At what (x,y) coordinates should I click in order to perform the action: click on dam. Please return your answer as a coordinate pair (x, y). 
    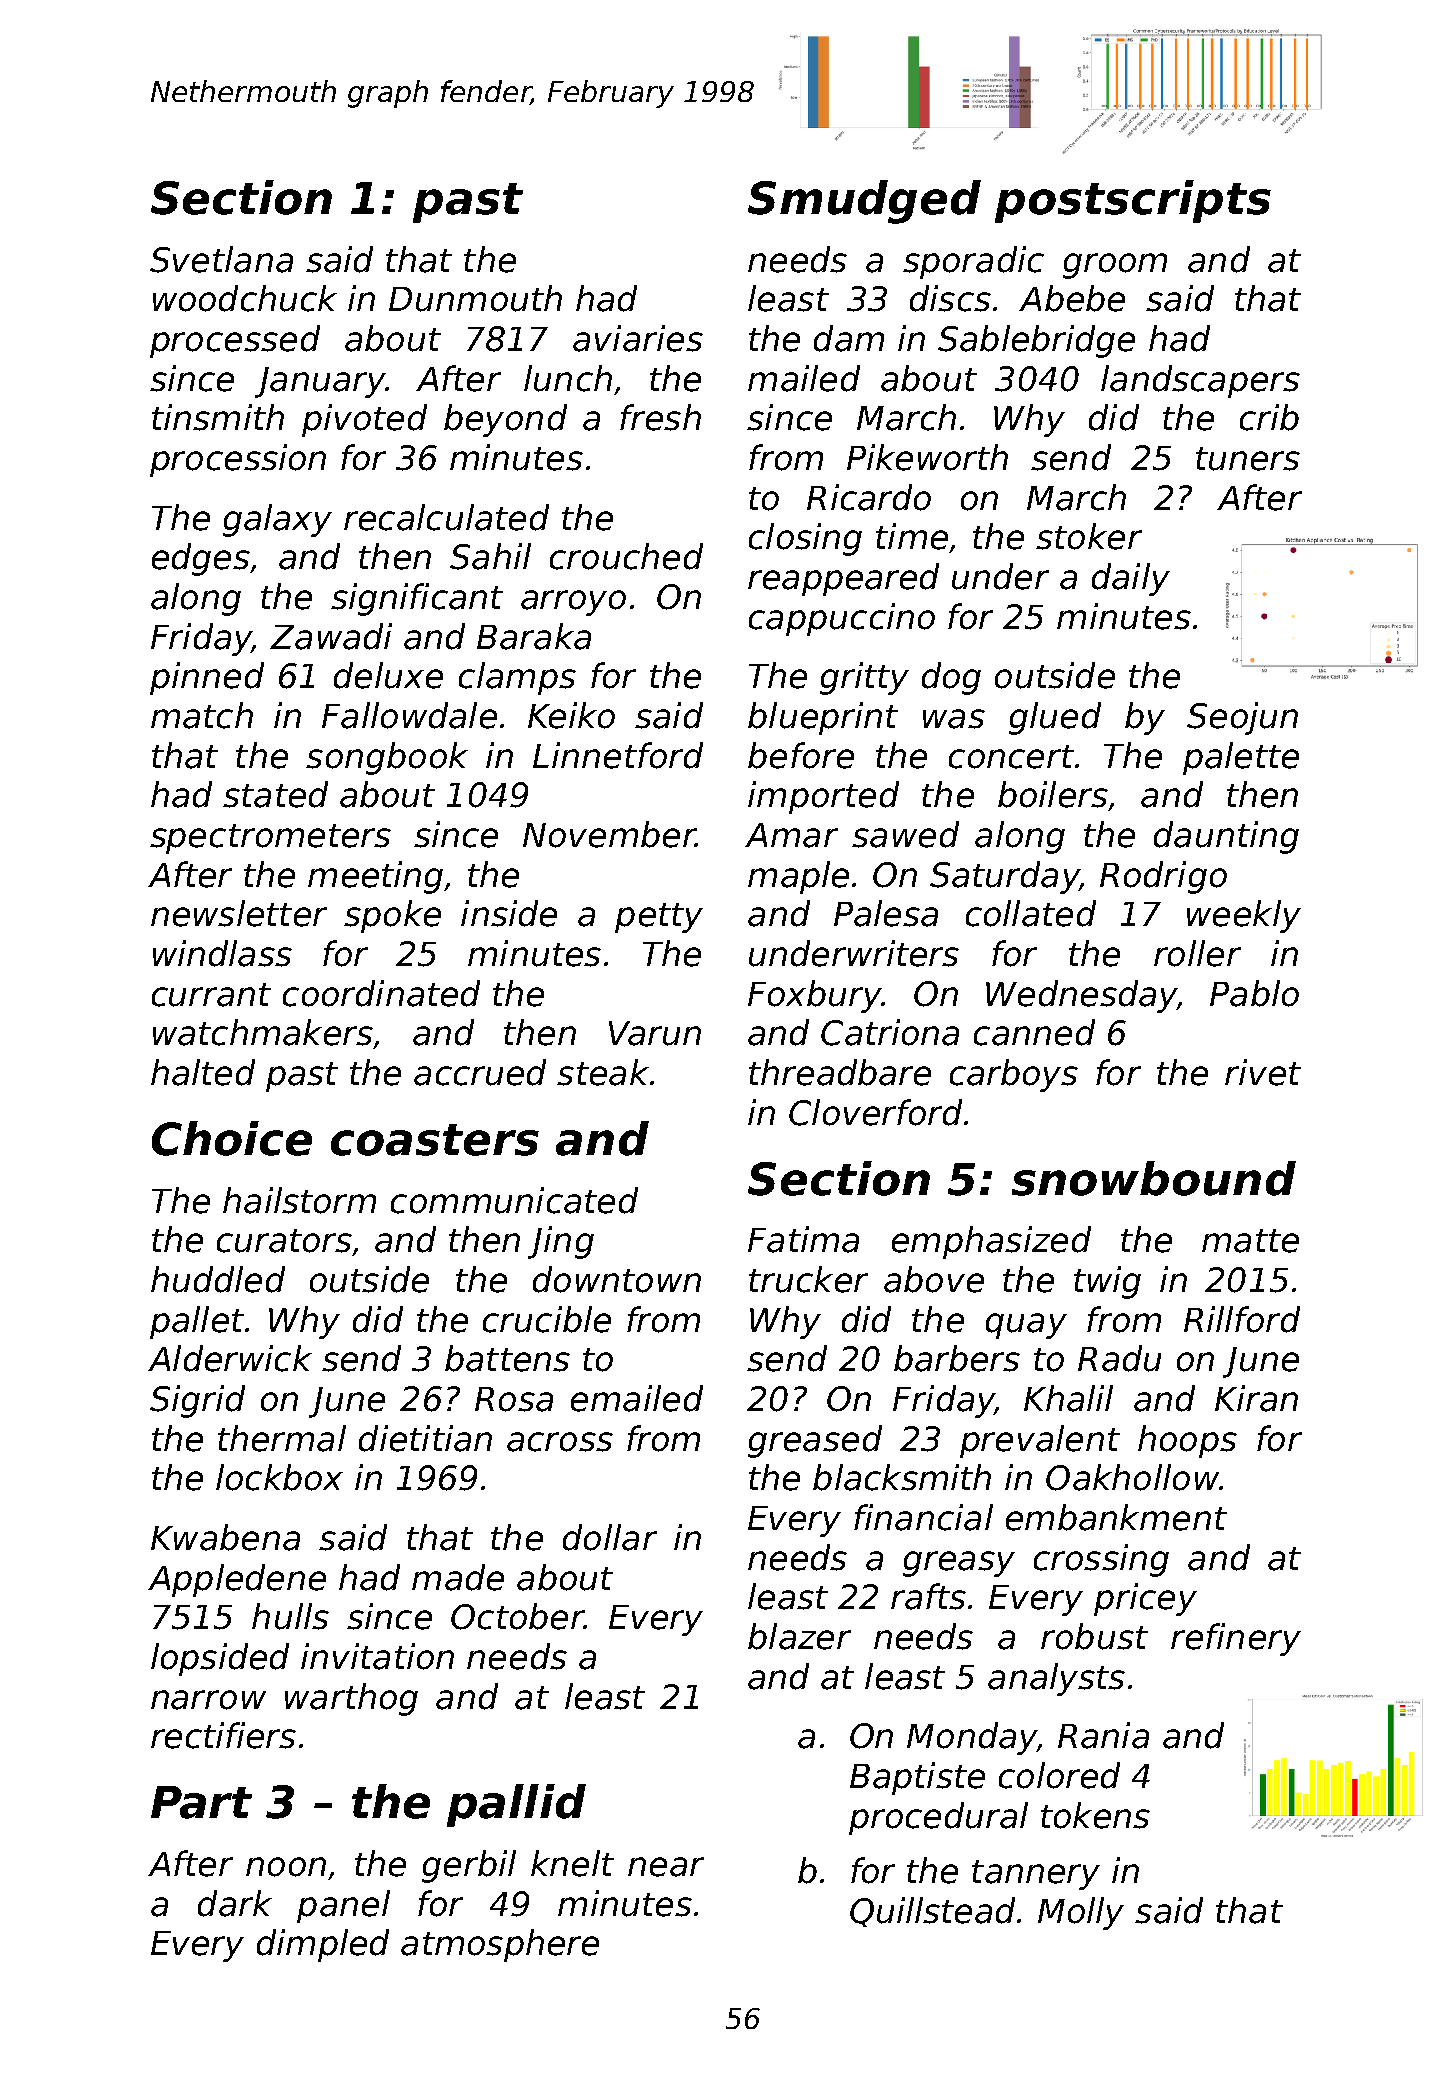
    Looking at the image, I should click on (849, 338).
